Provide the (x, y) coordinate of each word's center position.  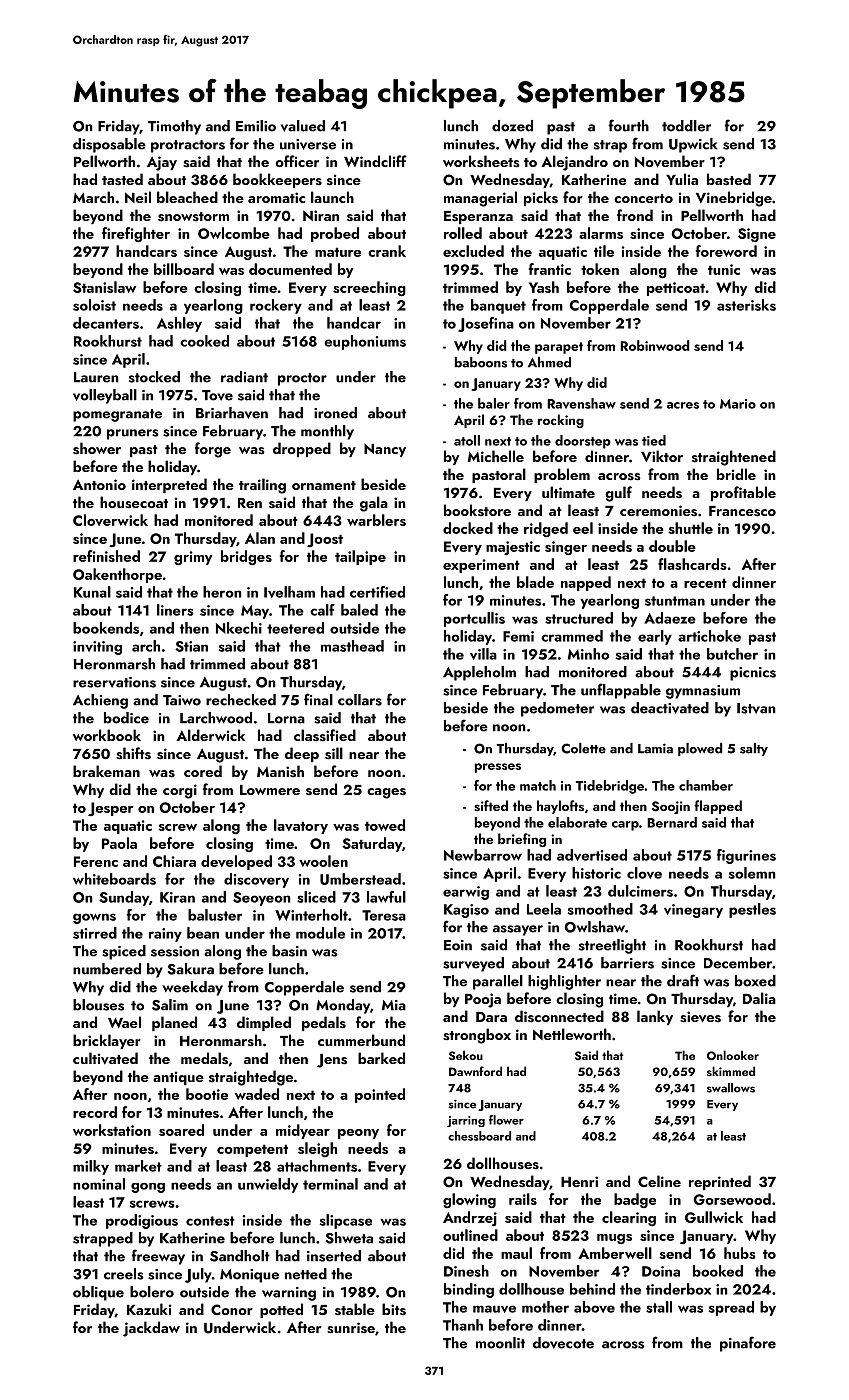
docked (468, 528)
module (320, 933)
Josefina (486, 324)
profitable (743, 493)
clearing (629, 1218)
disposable (109, 145)
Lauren (96, 377)
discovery (256, 880)
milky (91, 1167)
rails (523, 1199)
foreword (726, 251)
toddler (686, 126)
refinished (106, 556)
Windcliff (375, 161)
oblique (98, 1293)
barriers (627, 963)
